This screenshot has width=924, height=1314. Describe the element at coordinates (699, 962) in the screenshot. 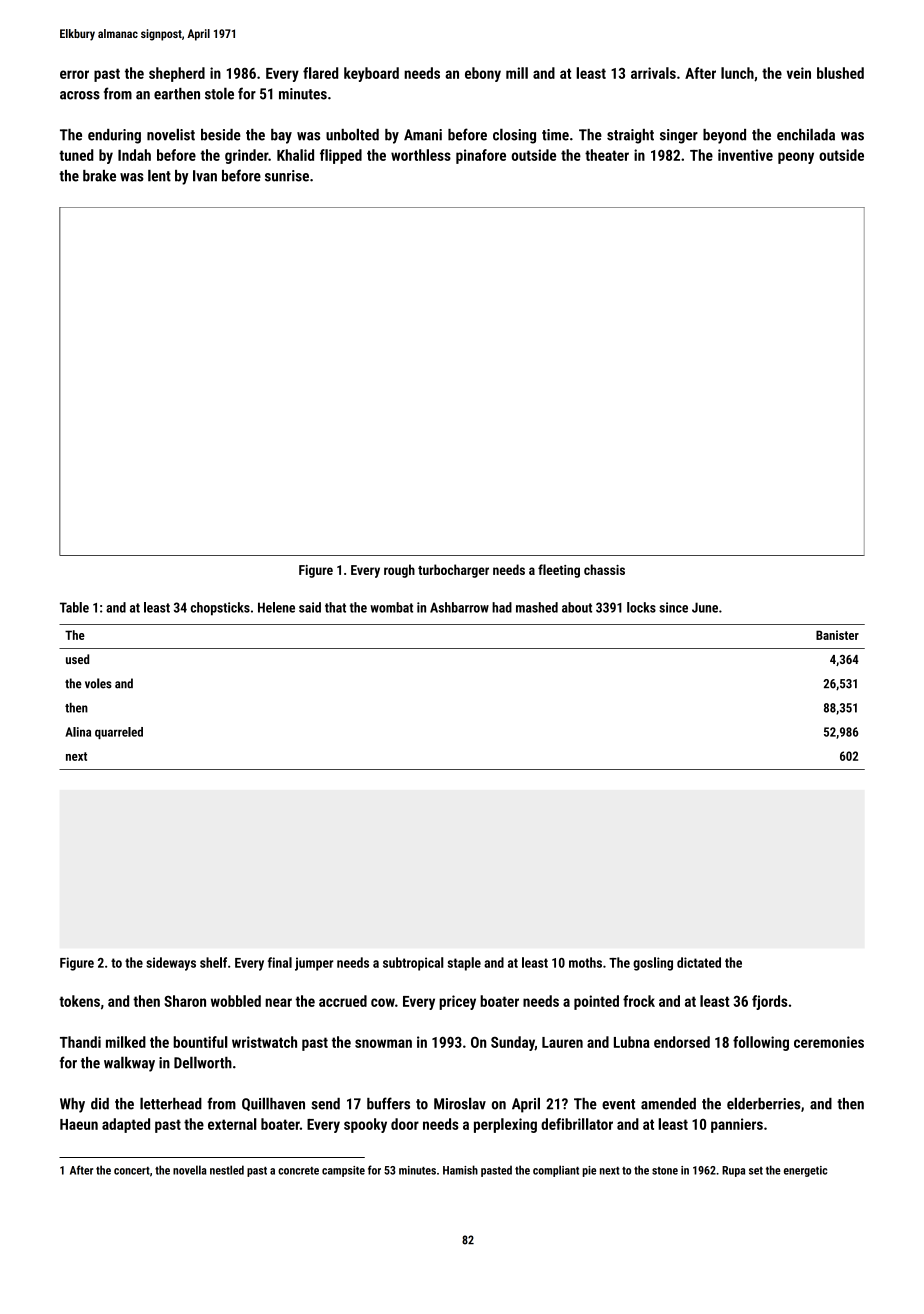

I see `dictated` at that location.
